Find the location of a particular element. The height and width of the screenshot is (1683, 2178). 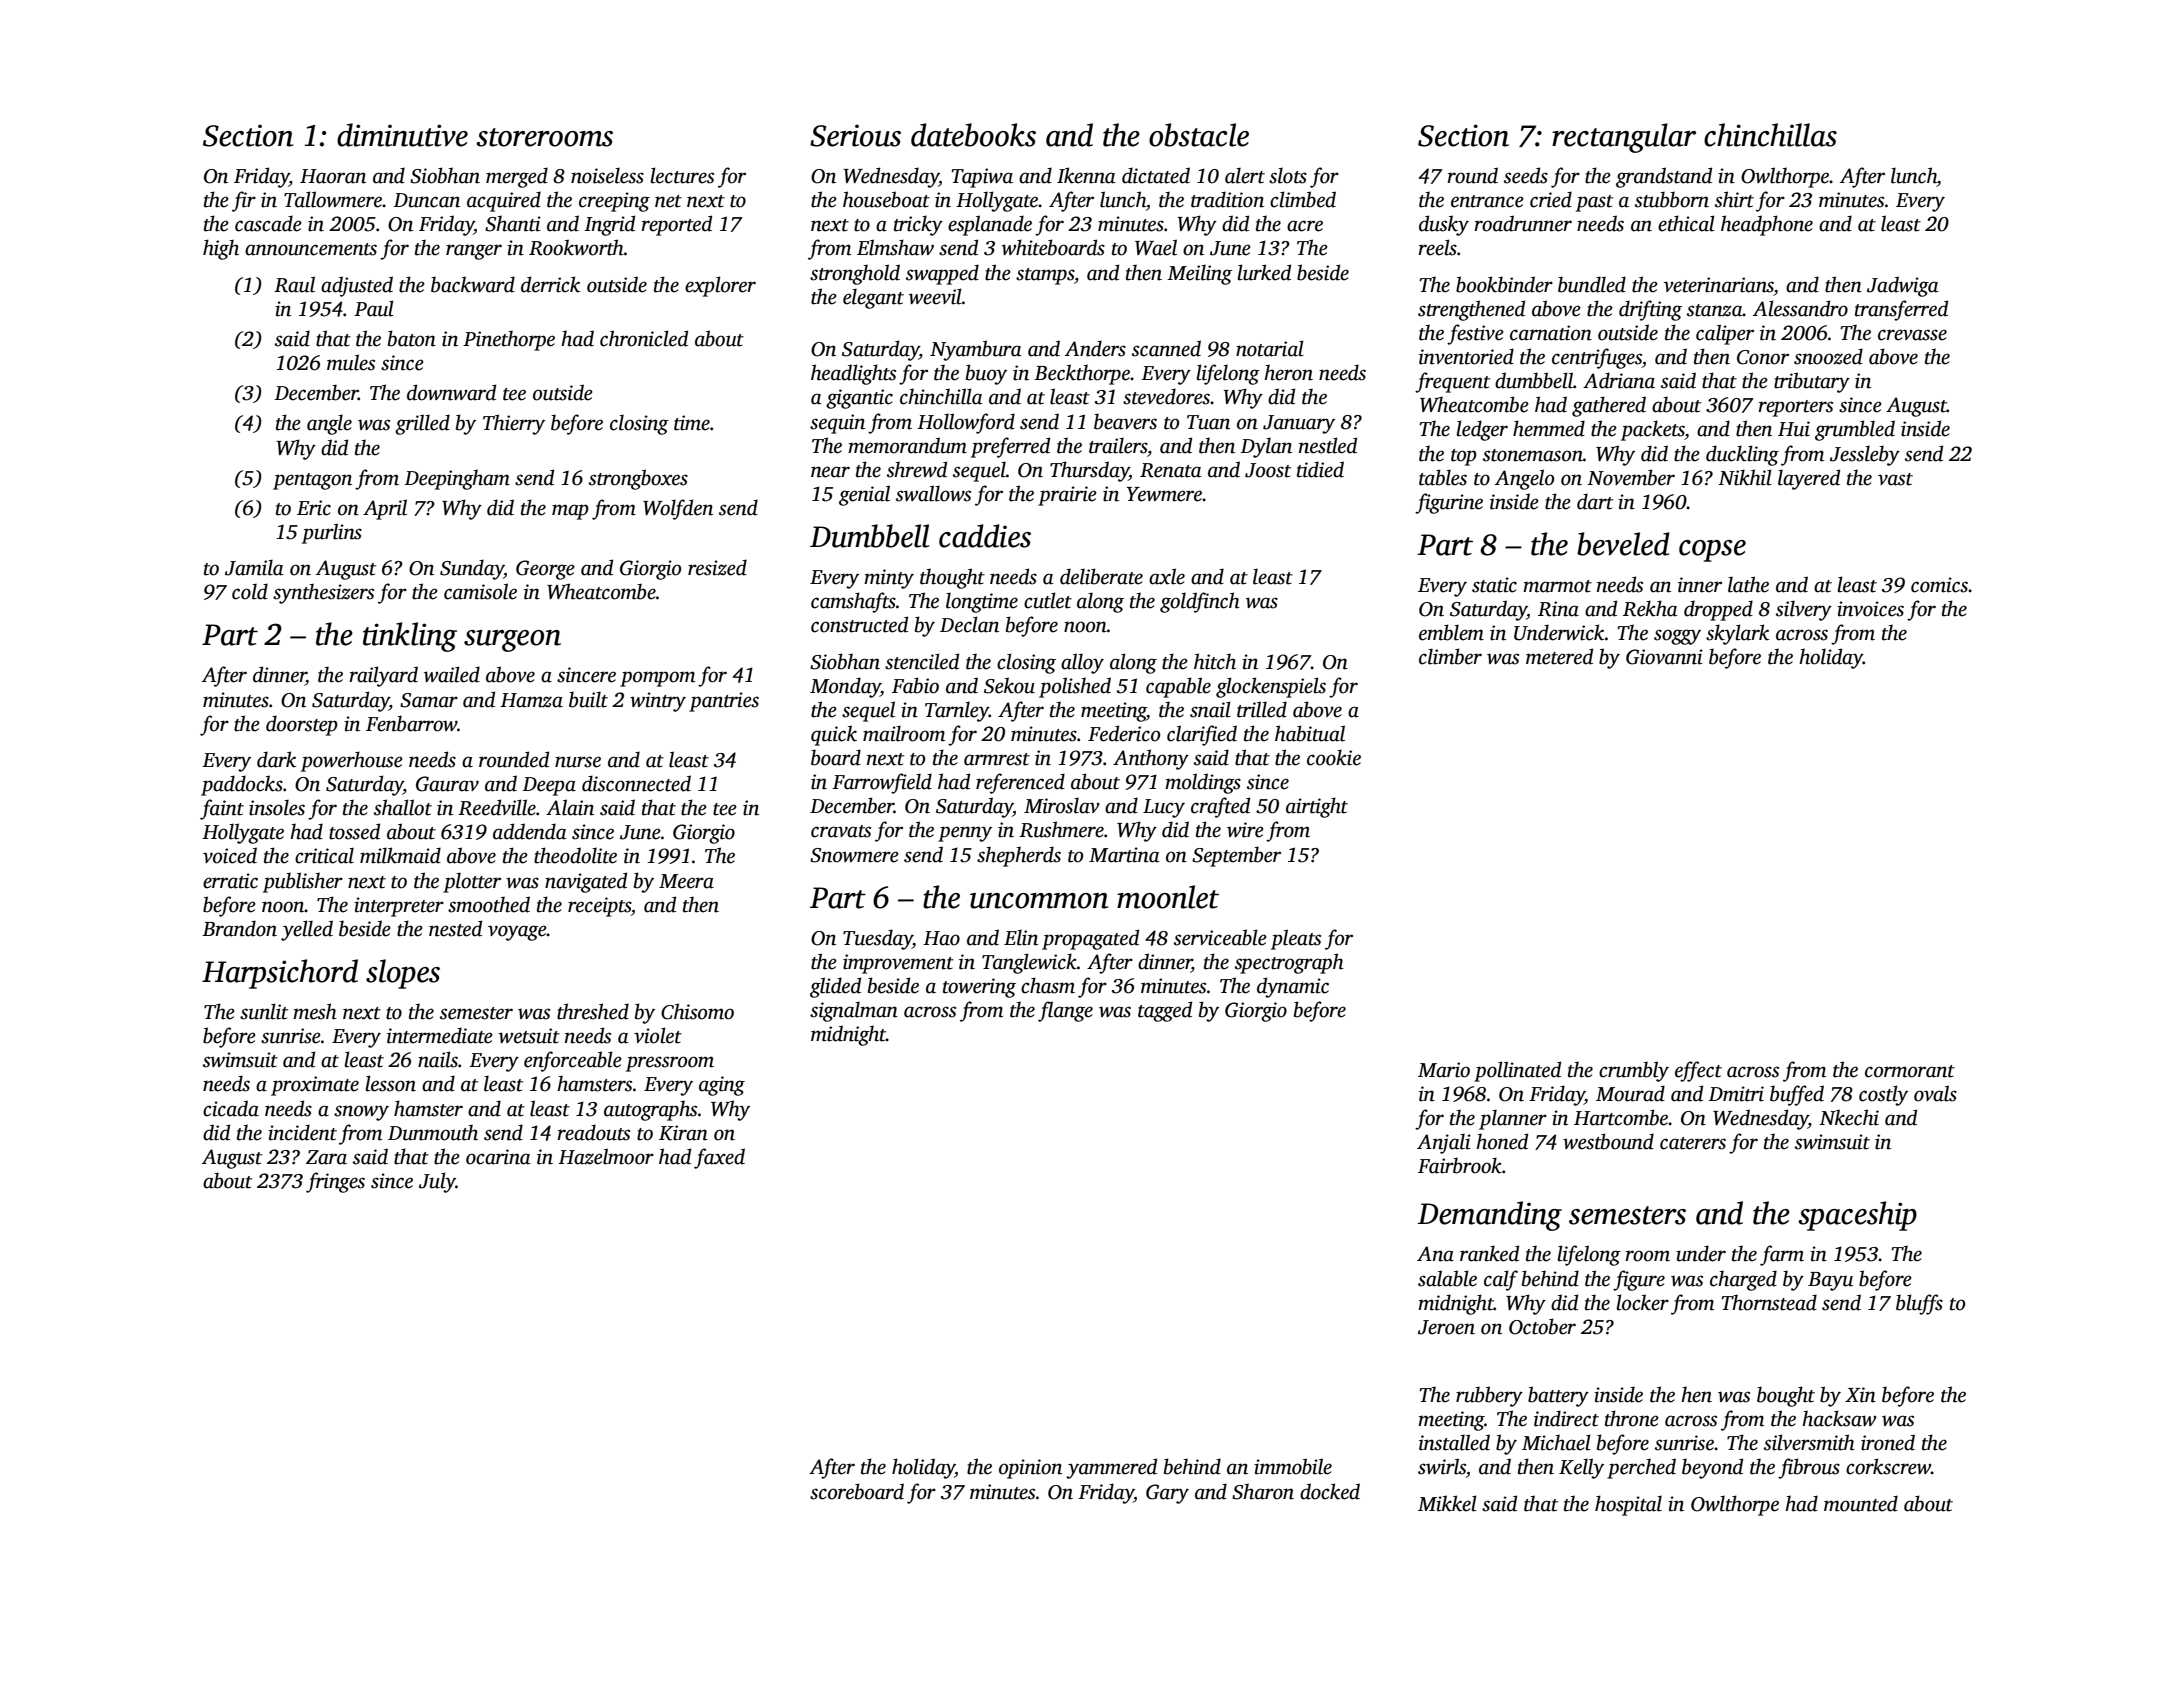

opinion is located at coordinates (1030, 1469).
